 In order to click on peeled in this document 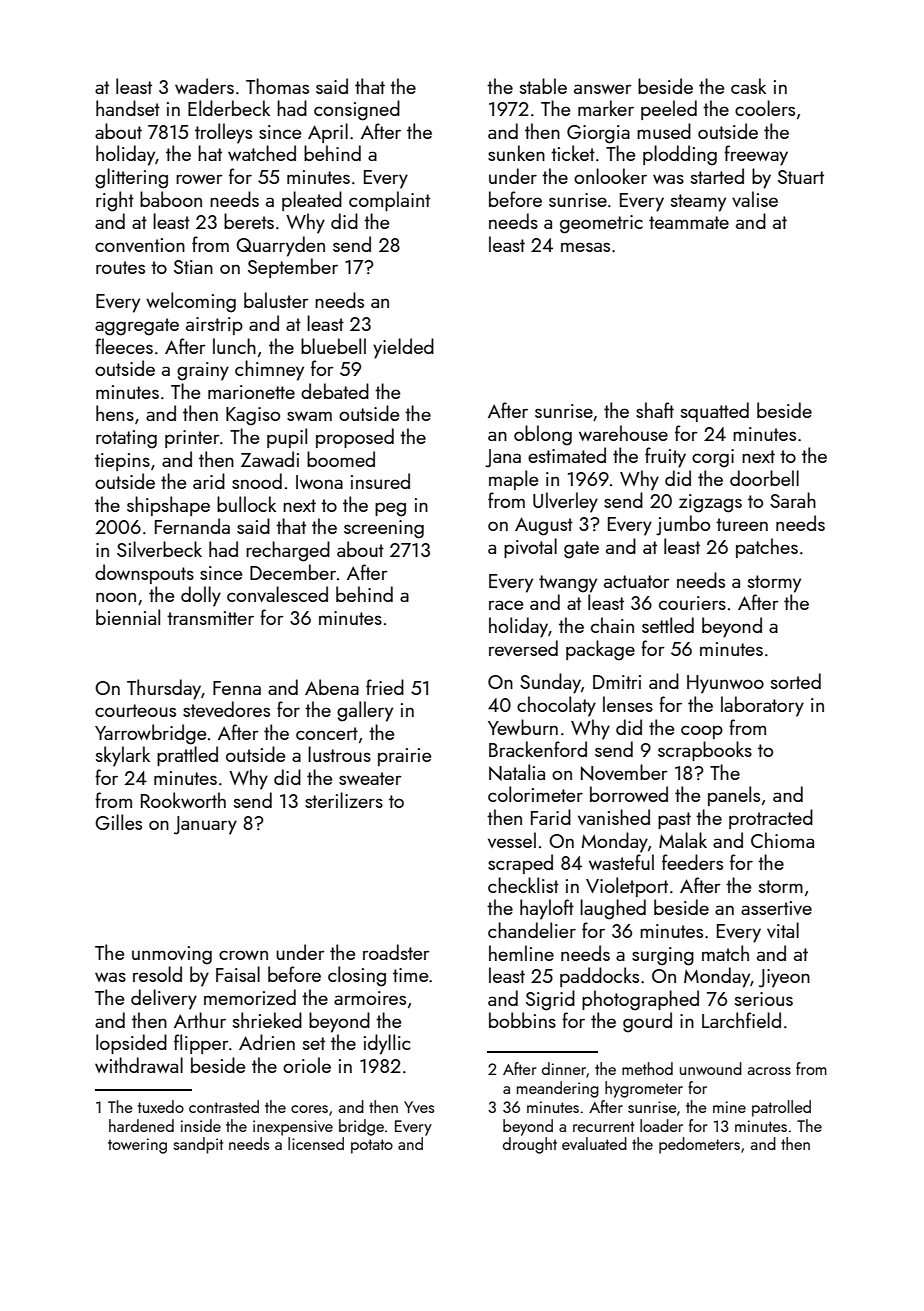, I will do `click(669, 110)`.
